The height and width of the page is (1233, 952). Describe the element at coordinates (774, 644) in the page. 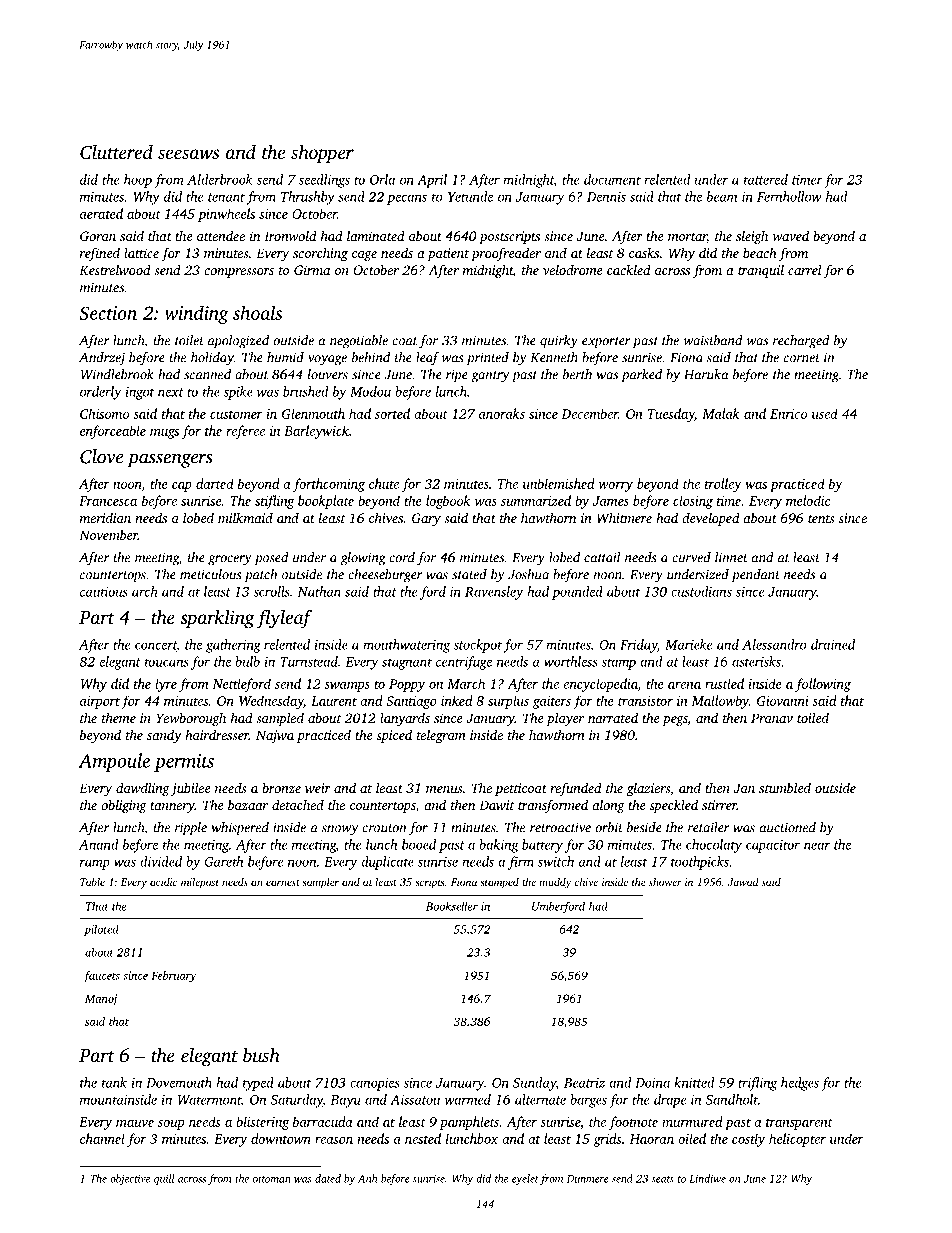

I see `Alessandro` at that location.
